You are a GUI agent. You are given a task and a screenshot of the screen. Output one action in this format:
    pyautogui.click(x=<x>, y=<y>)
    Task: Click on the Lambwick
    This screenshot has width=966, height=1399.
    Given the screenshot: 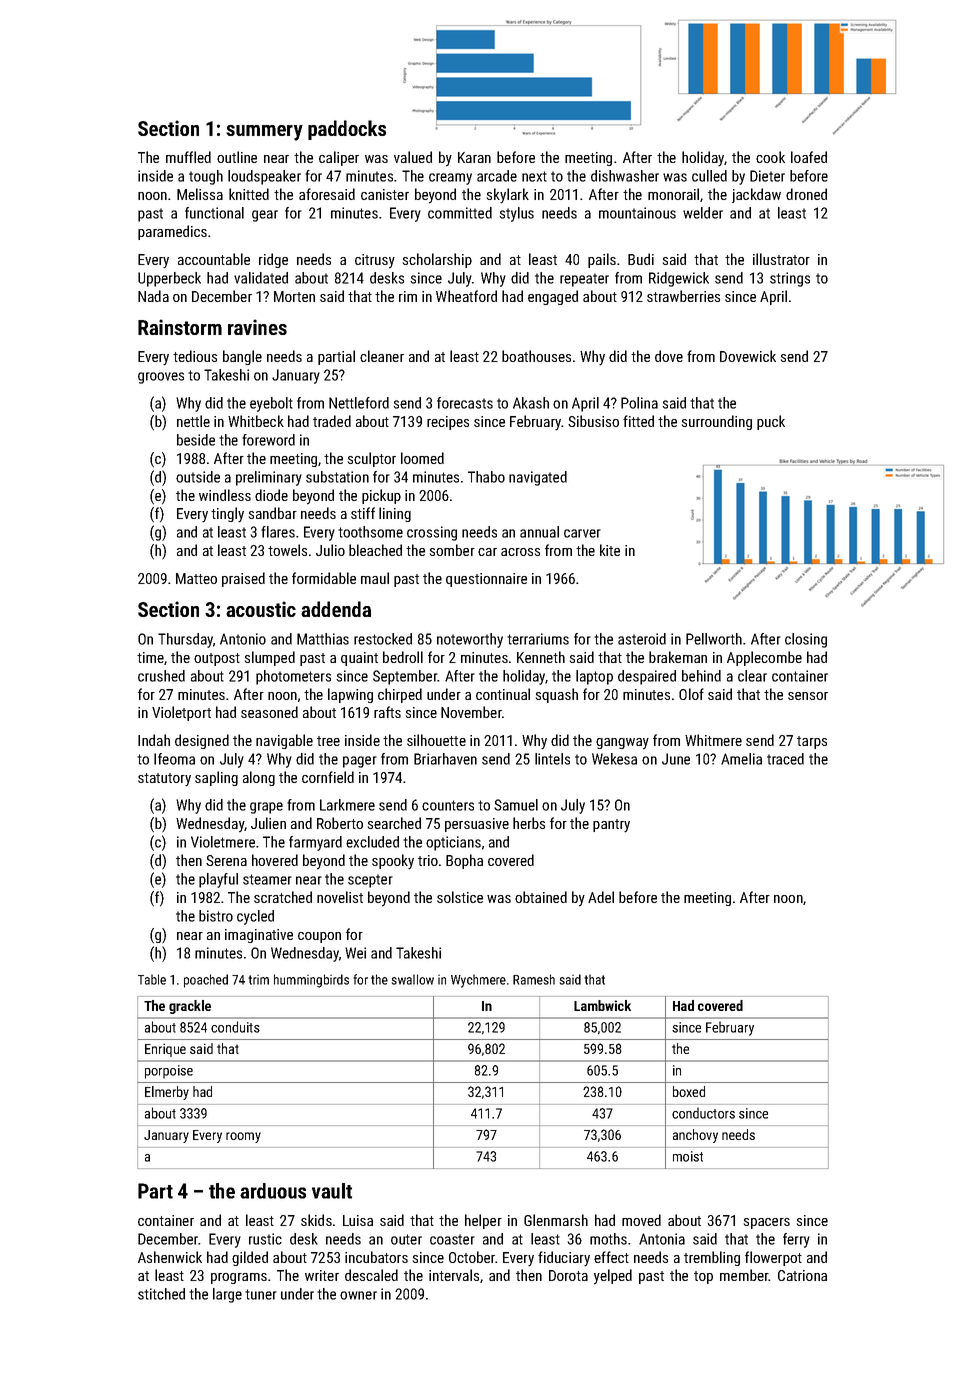 What is the action you would take?
    pyautogui.click(x=602, y=1005)
